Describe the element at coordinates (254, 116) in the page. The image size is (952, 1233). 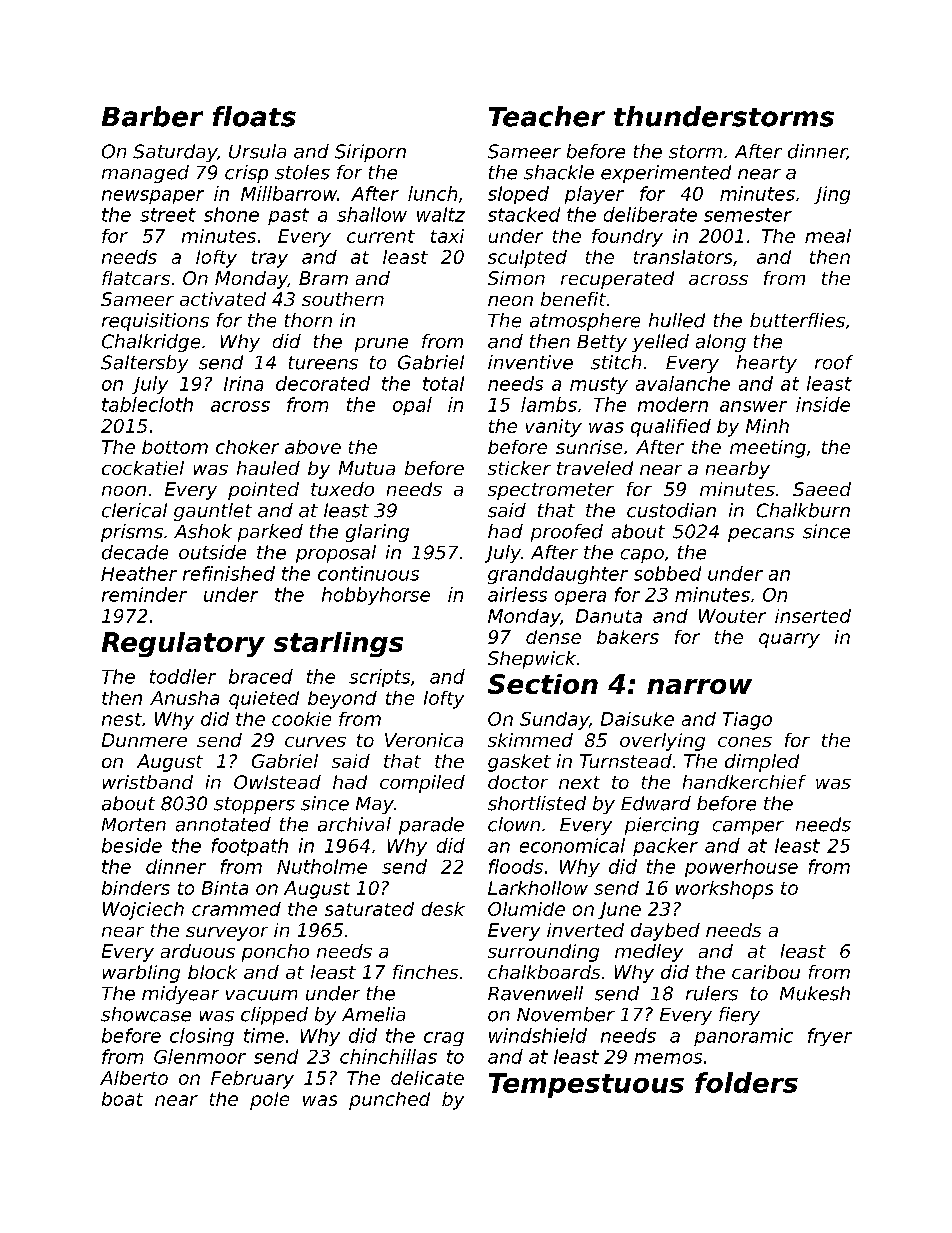
I see `floats` at that location.
